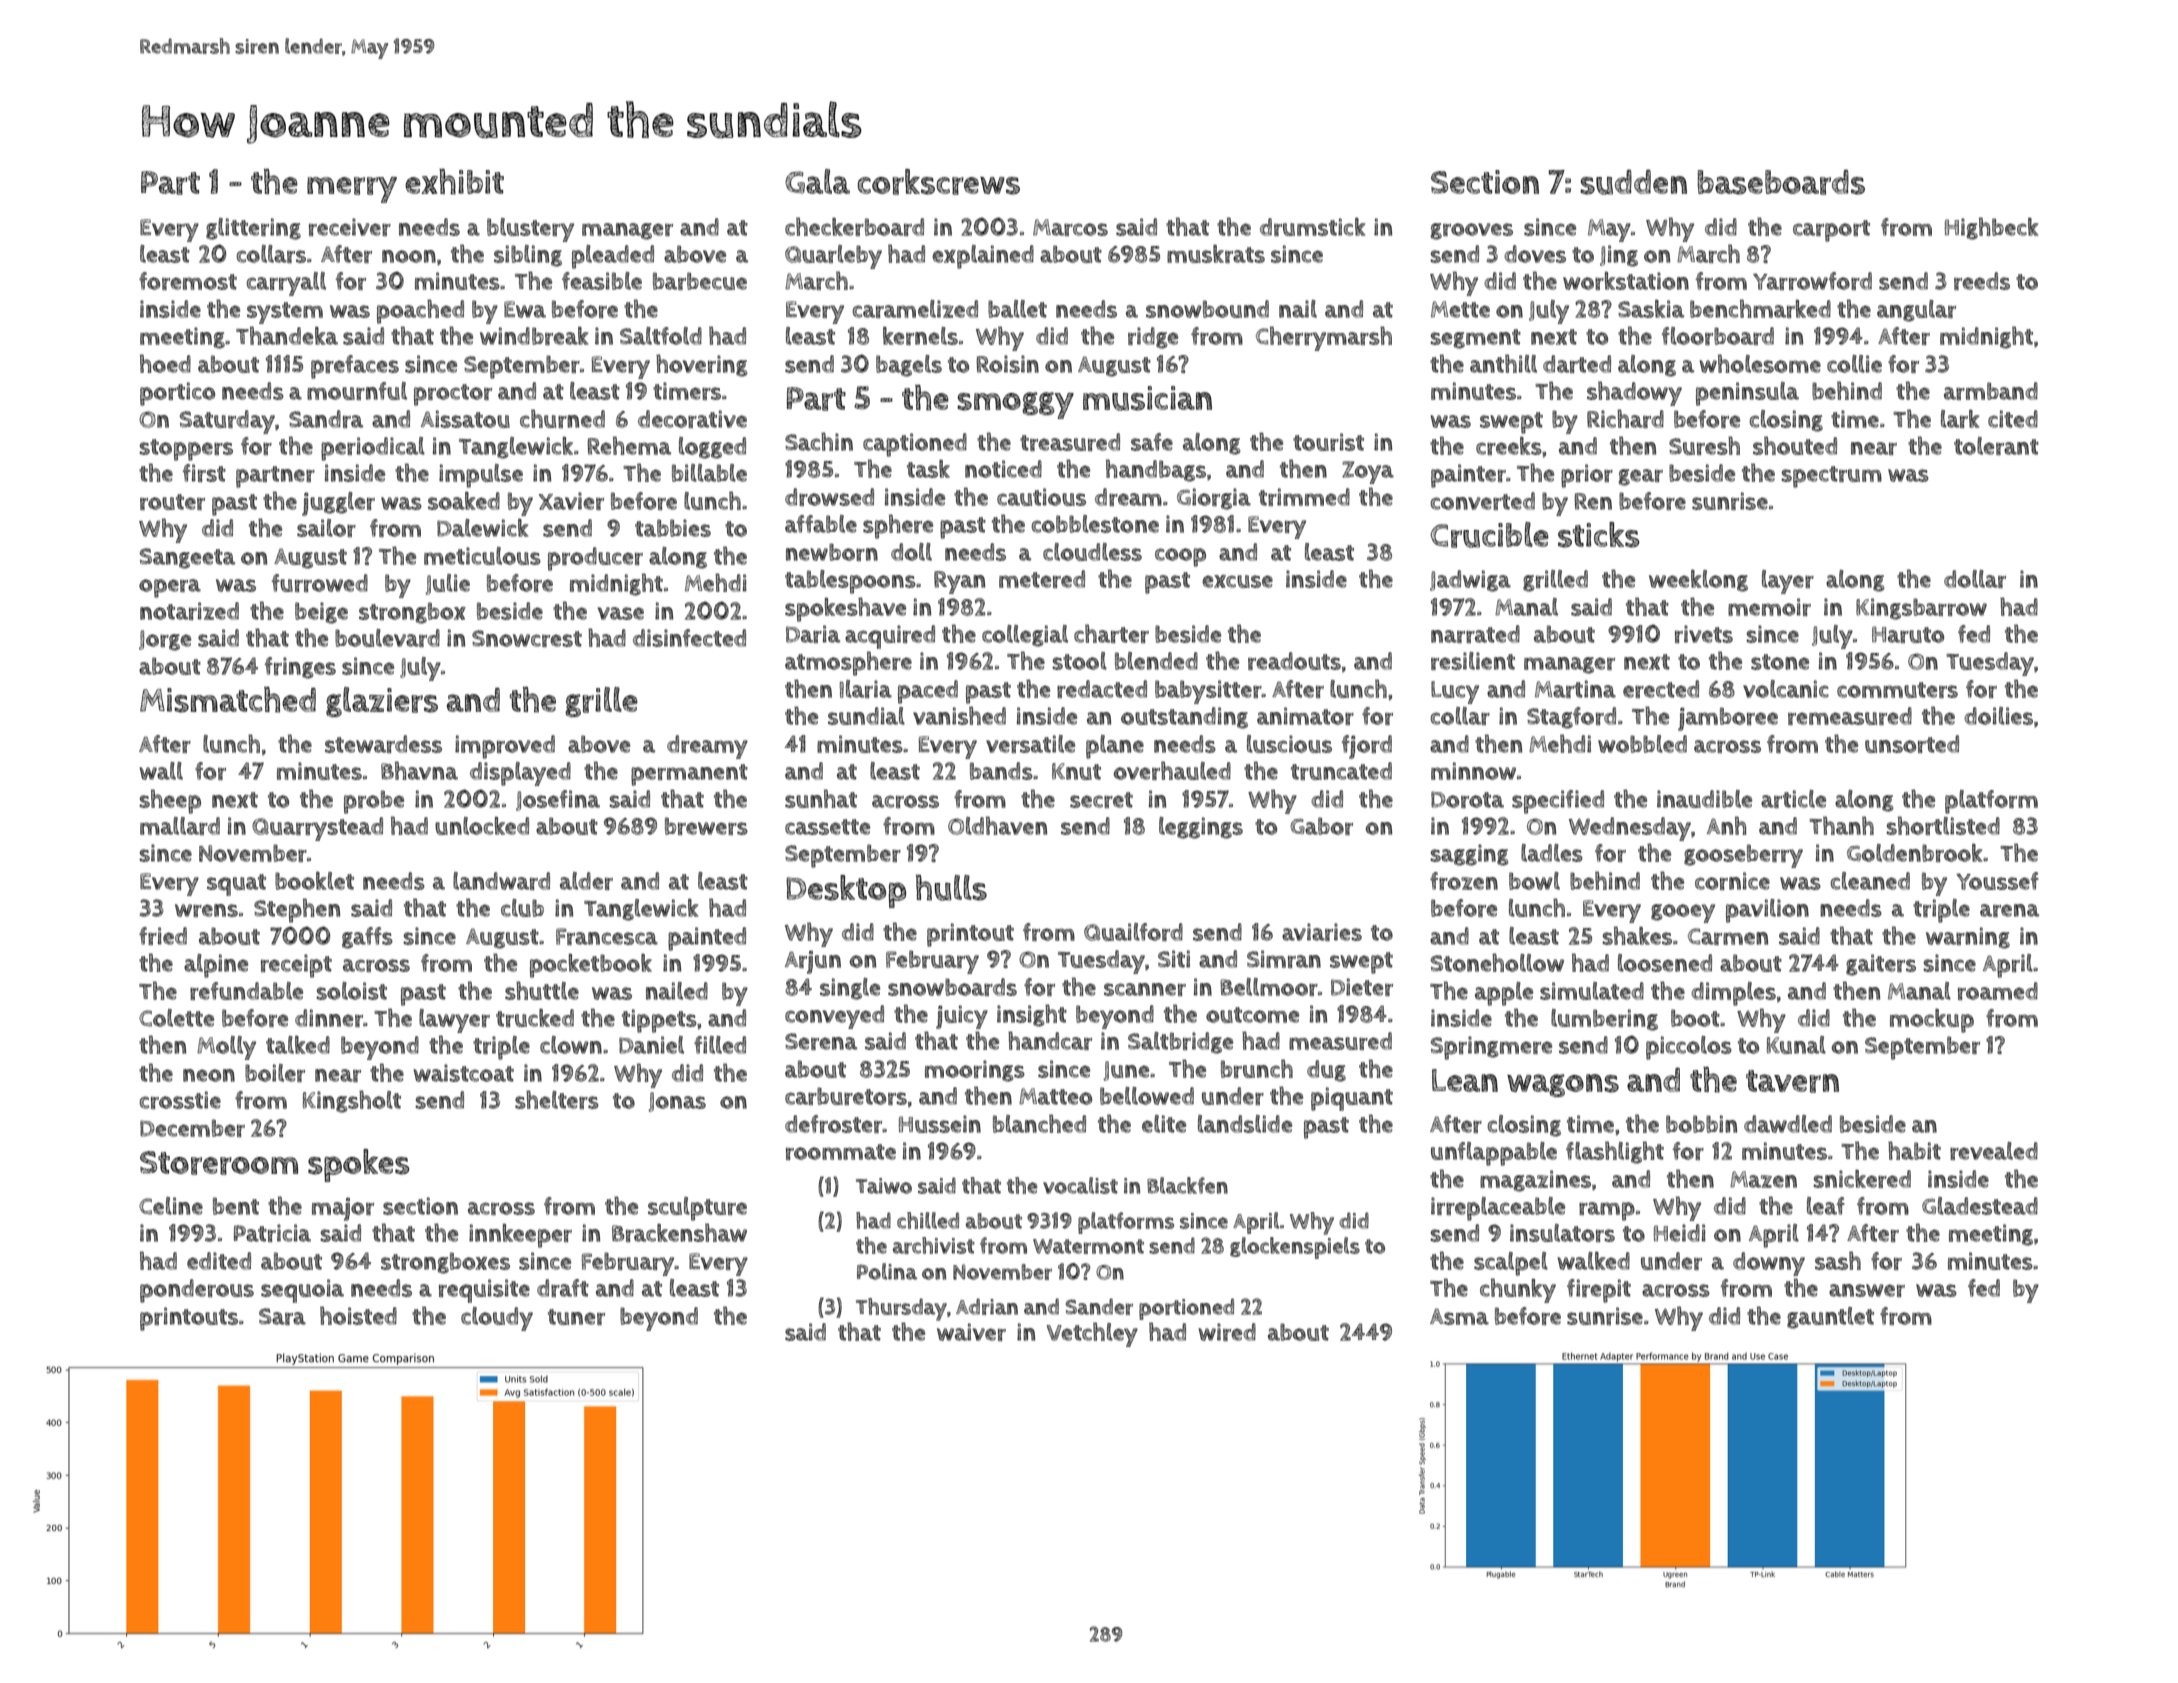 The image size is (2178, 1683). I want to click on permanent, so click(689, 775).
